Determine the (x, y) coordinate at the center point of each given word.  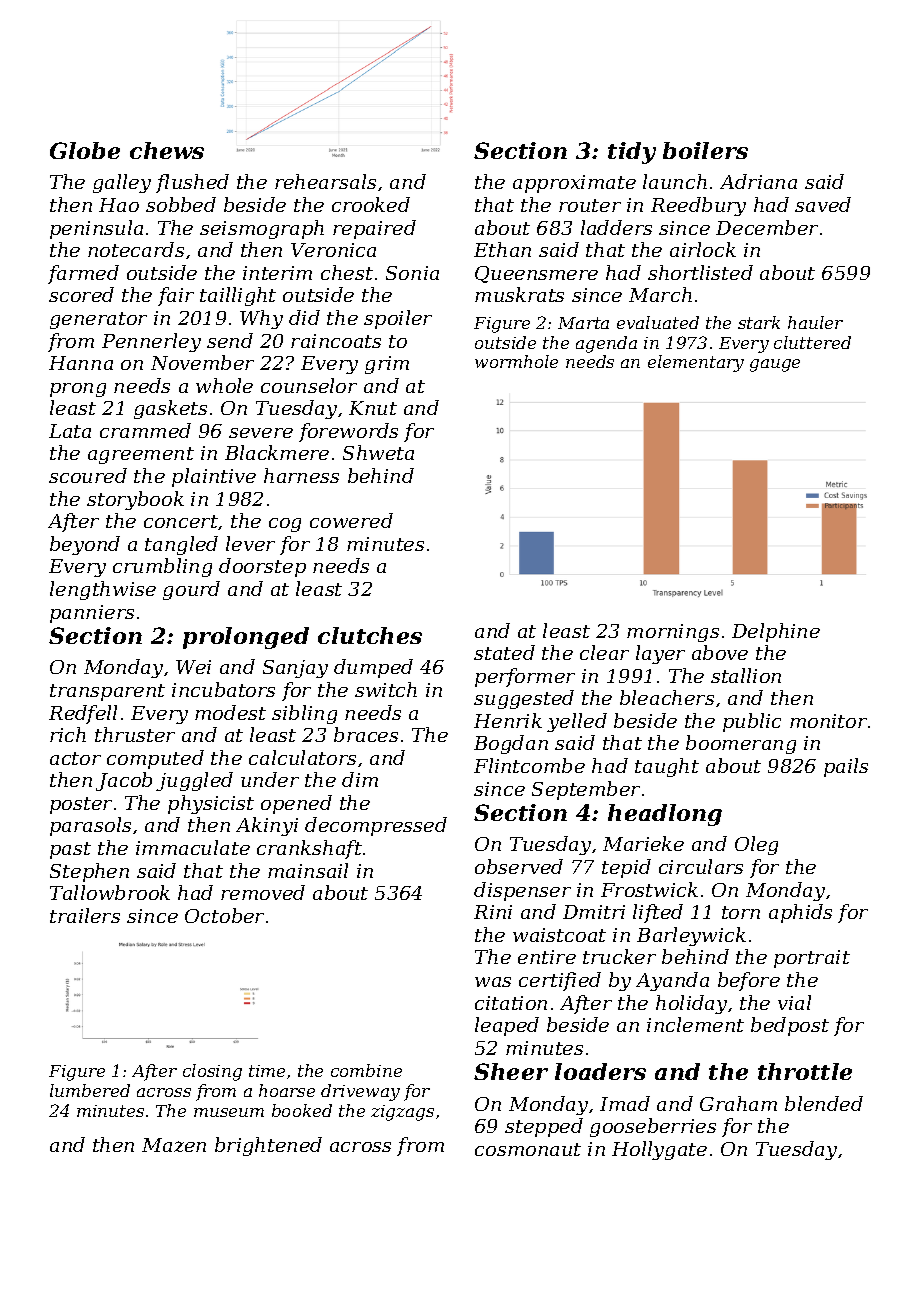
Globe (85, 150)
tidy (632, 153)
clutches (370, 635)
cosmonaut (528, 1149)
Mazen (174, 1145)
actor (75, 758)
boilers (705, 150)
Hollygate (659, 1150)
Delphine (776, 632)
